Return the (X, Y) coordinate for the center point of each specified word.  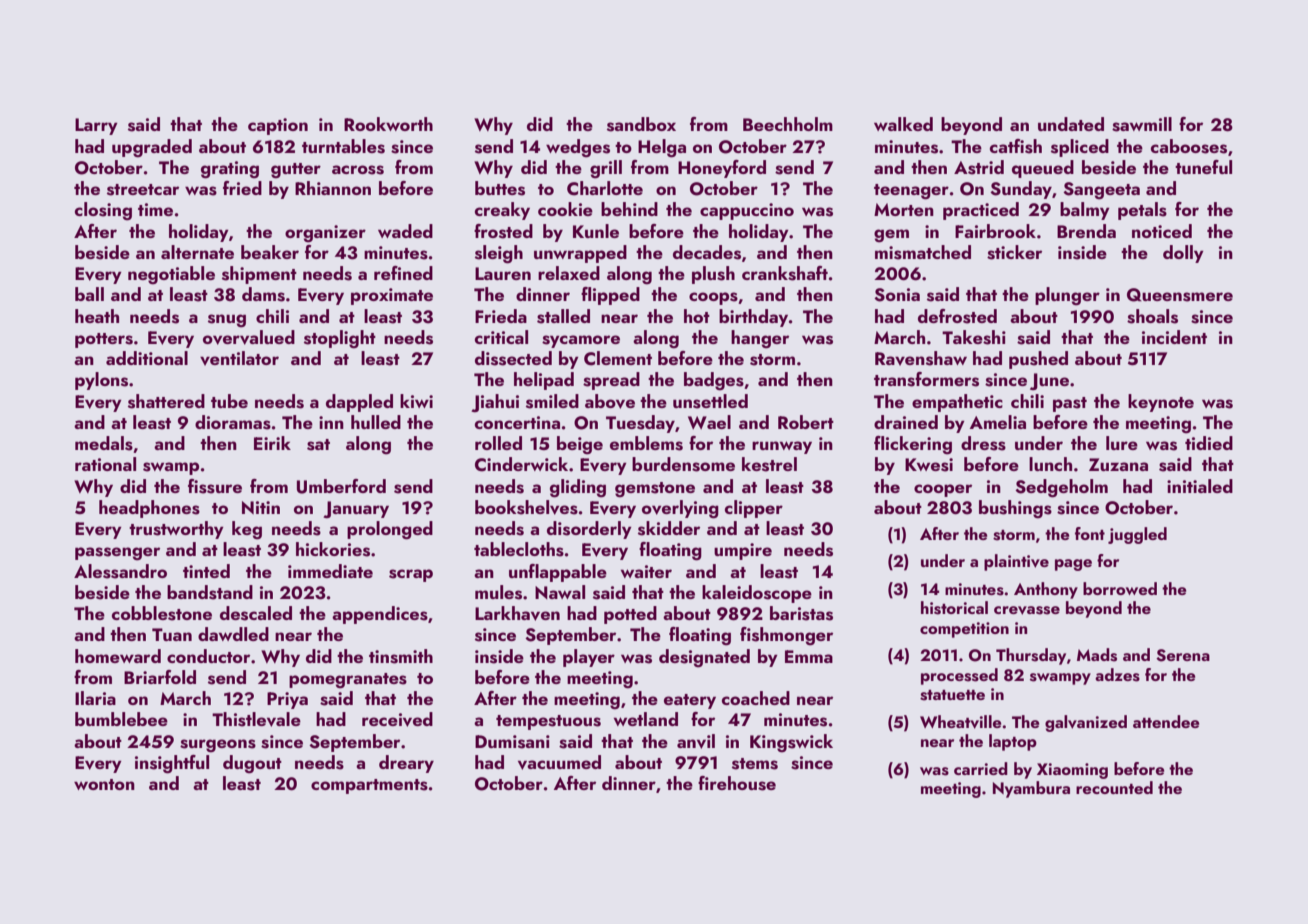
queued (1043, 169)
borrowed (1120, 588)
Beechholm (788, 124)
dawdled (233, 634)
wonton (104, 784)
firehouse (737, 783)
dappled (359, 403)
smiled (552, 401)
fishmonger (786, 636)
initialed (1200, 486)
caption (278, 126)
